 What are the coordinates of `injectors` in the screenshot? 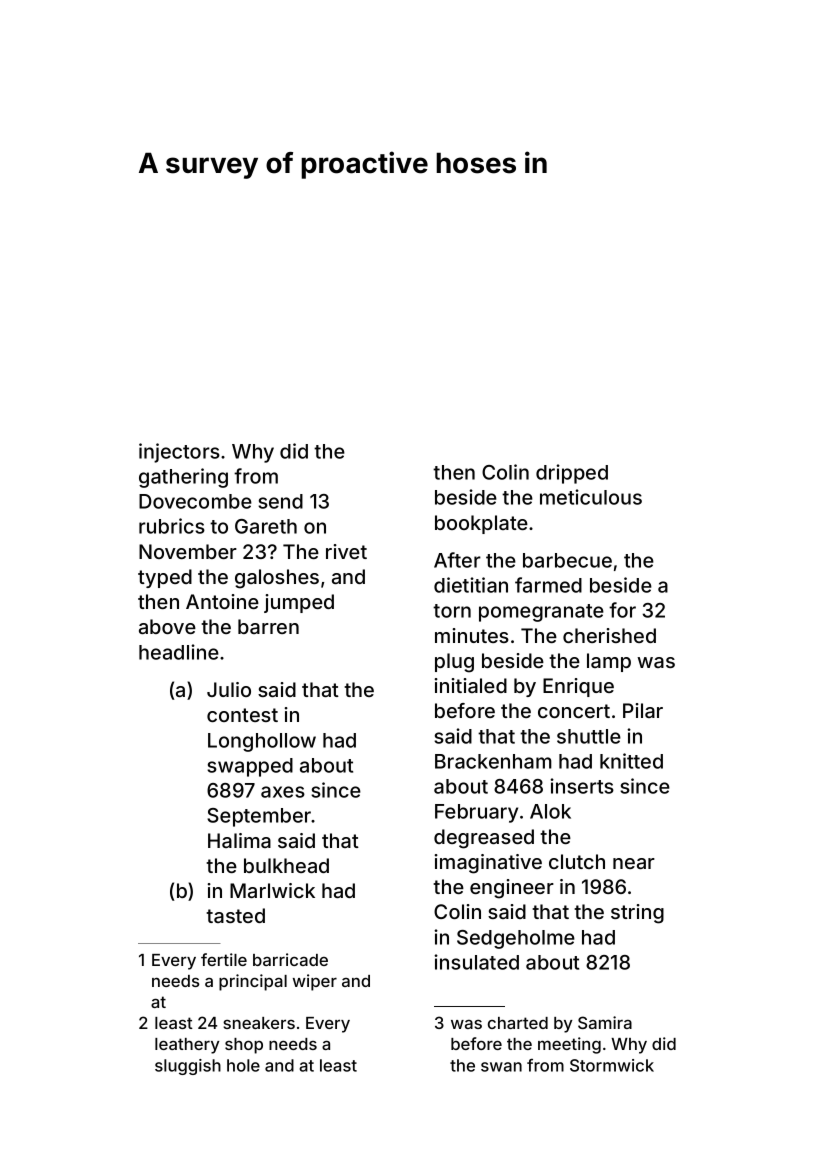 It's located at (179, 453).
